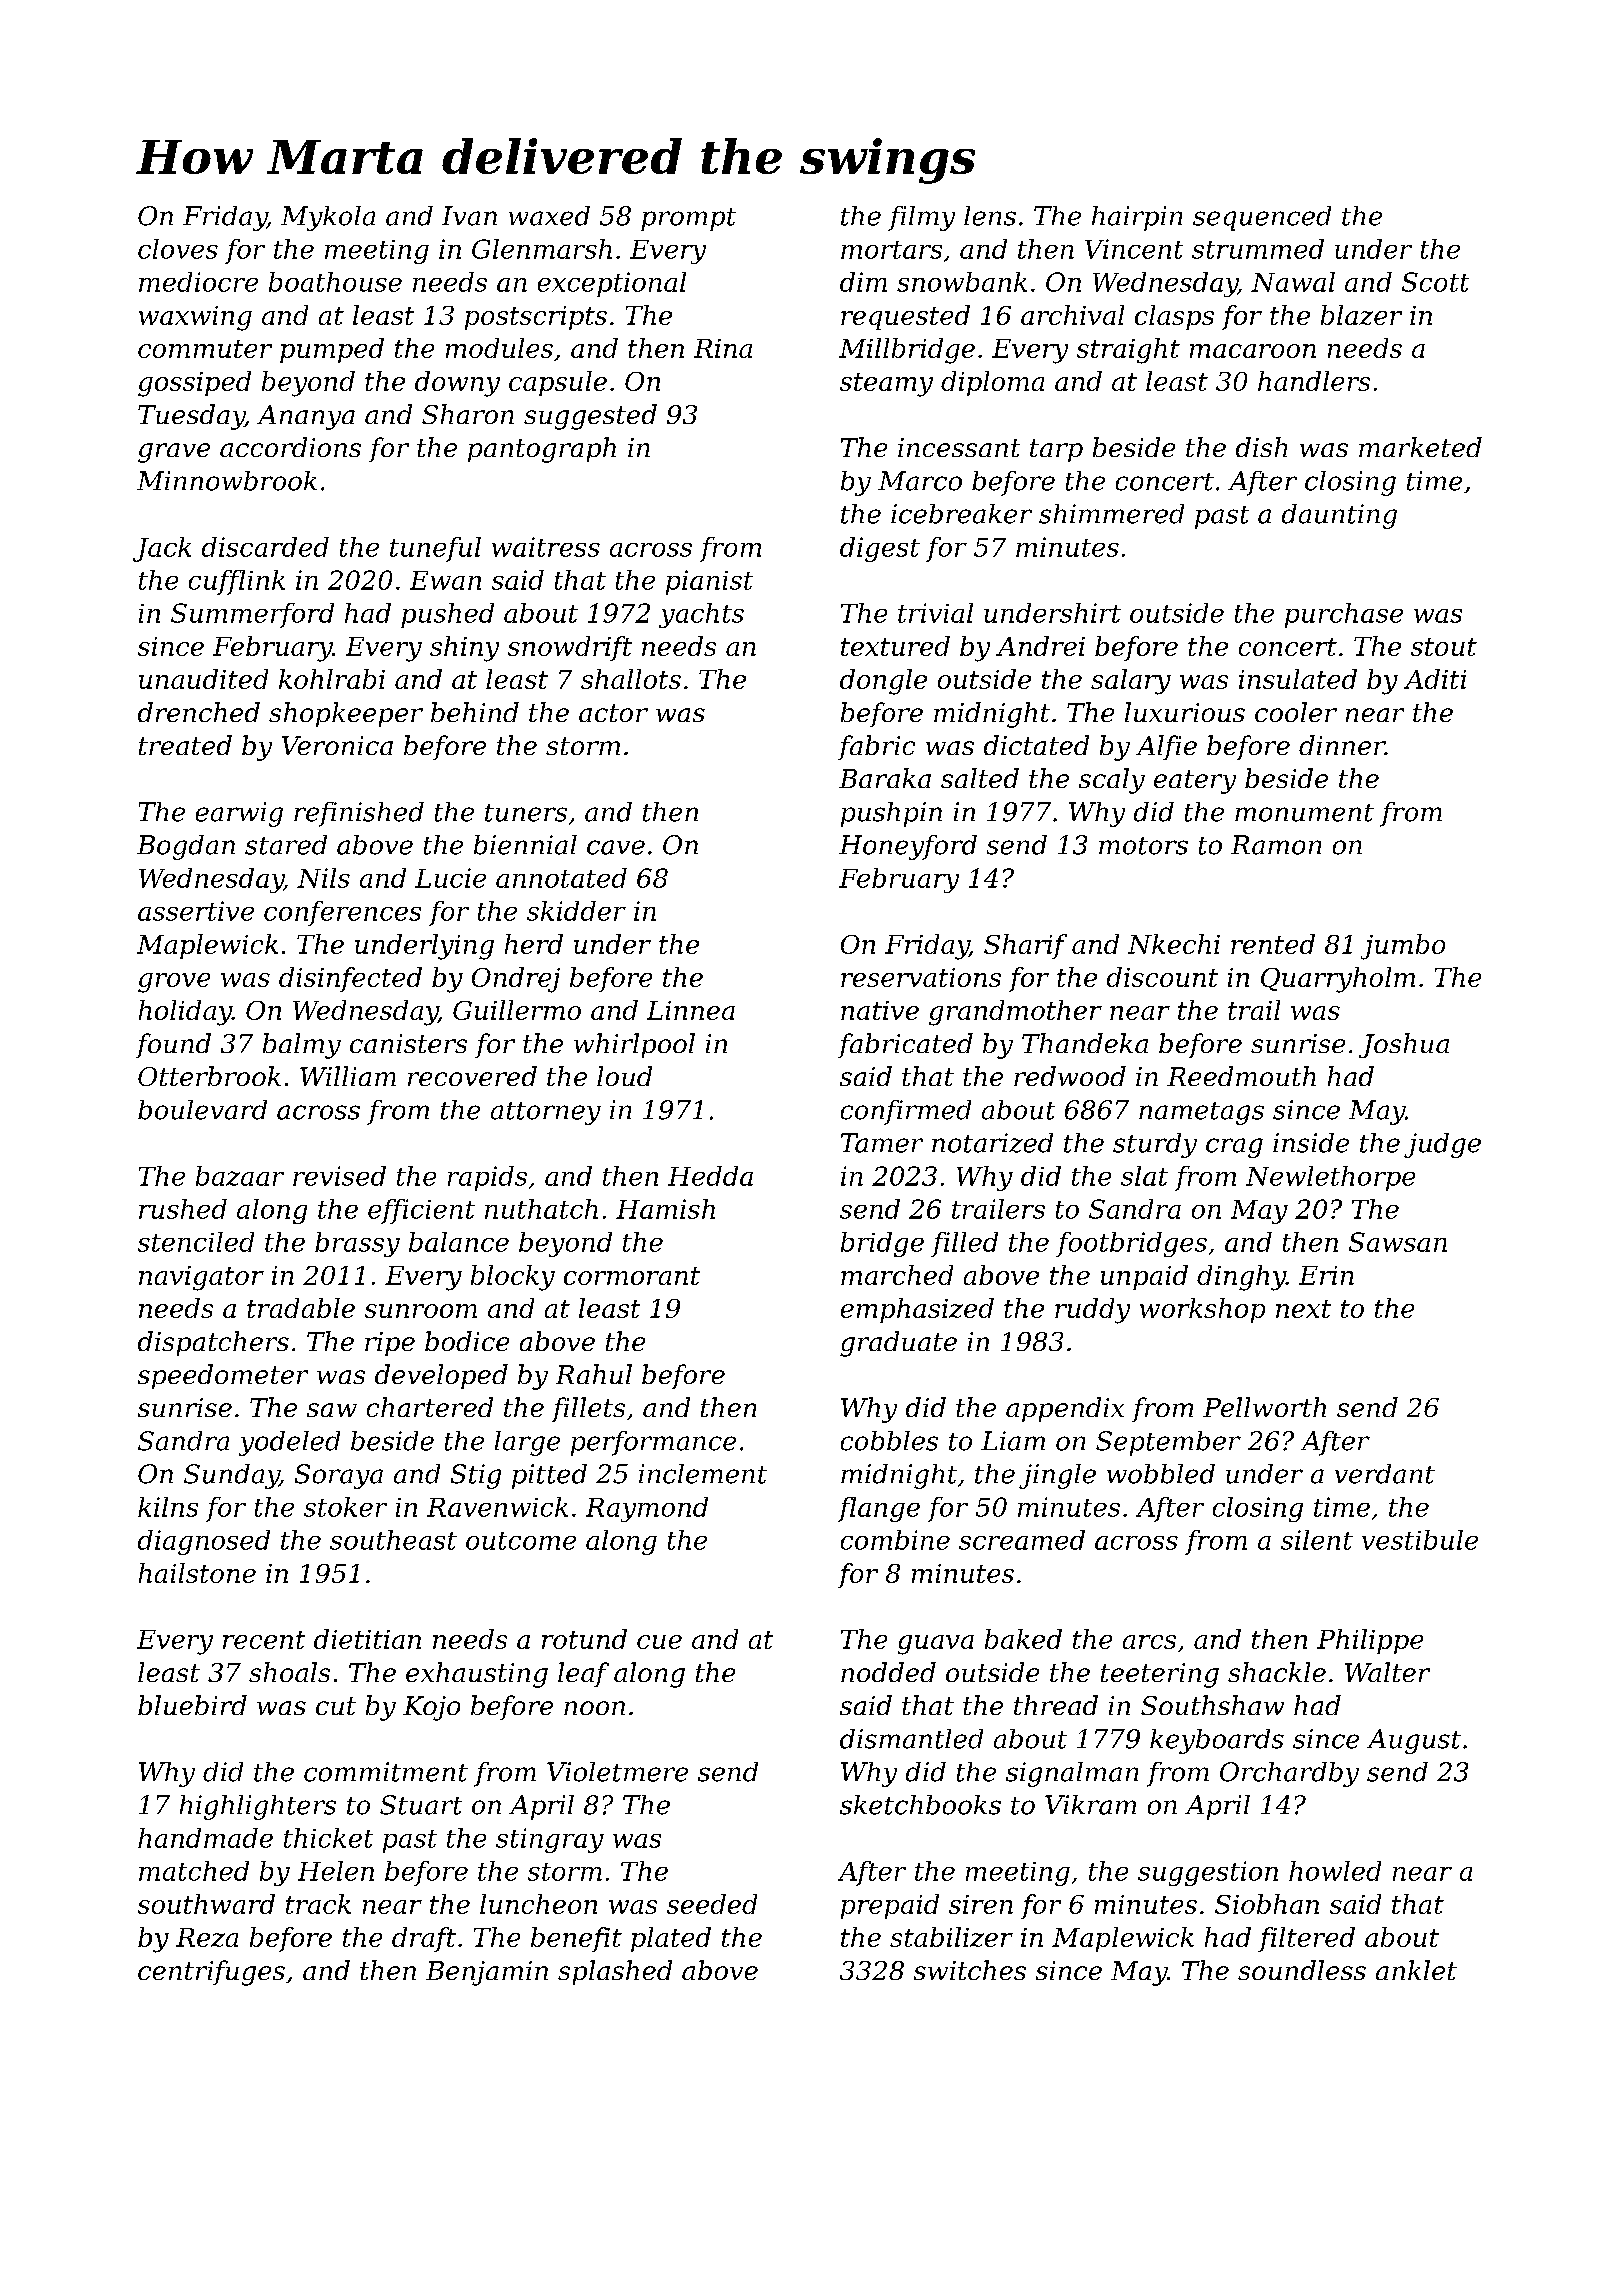 The image size is (1620, 2292). What do you see at coordinates (162, 549) in the page?
I see `Jack` at bounding box center [162, 549].
